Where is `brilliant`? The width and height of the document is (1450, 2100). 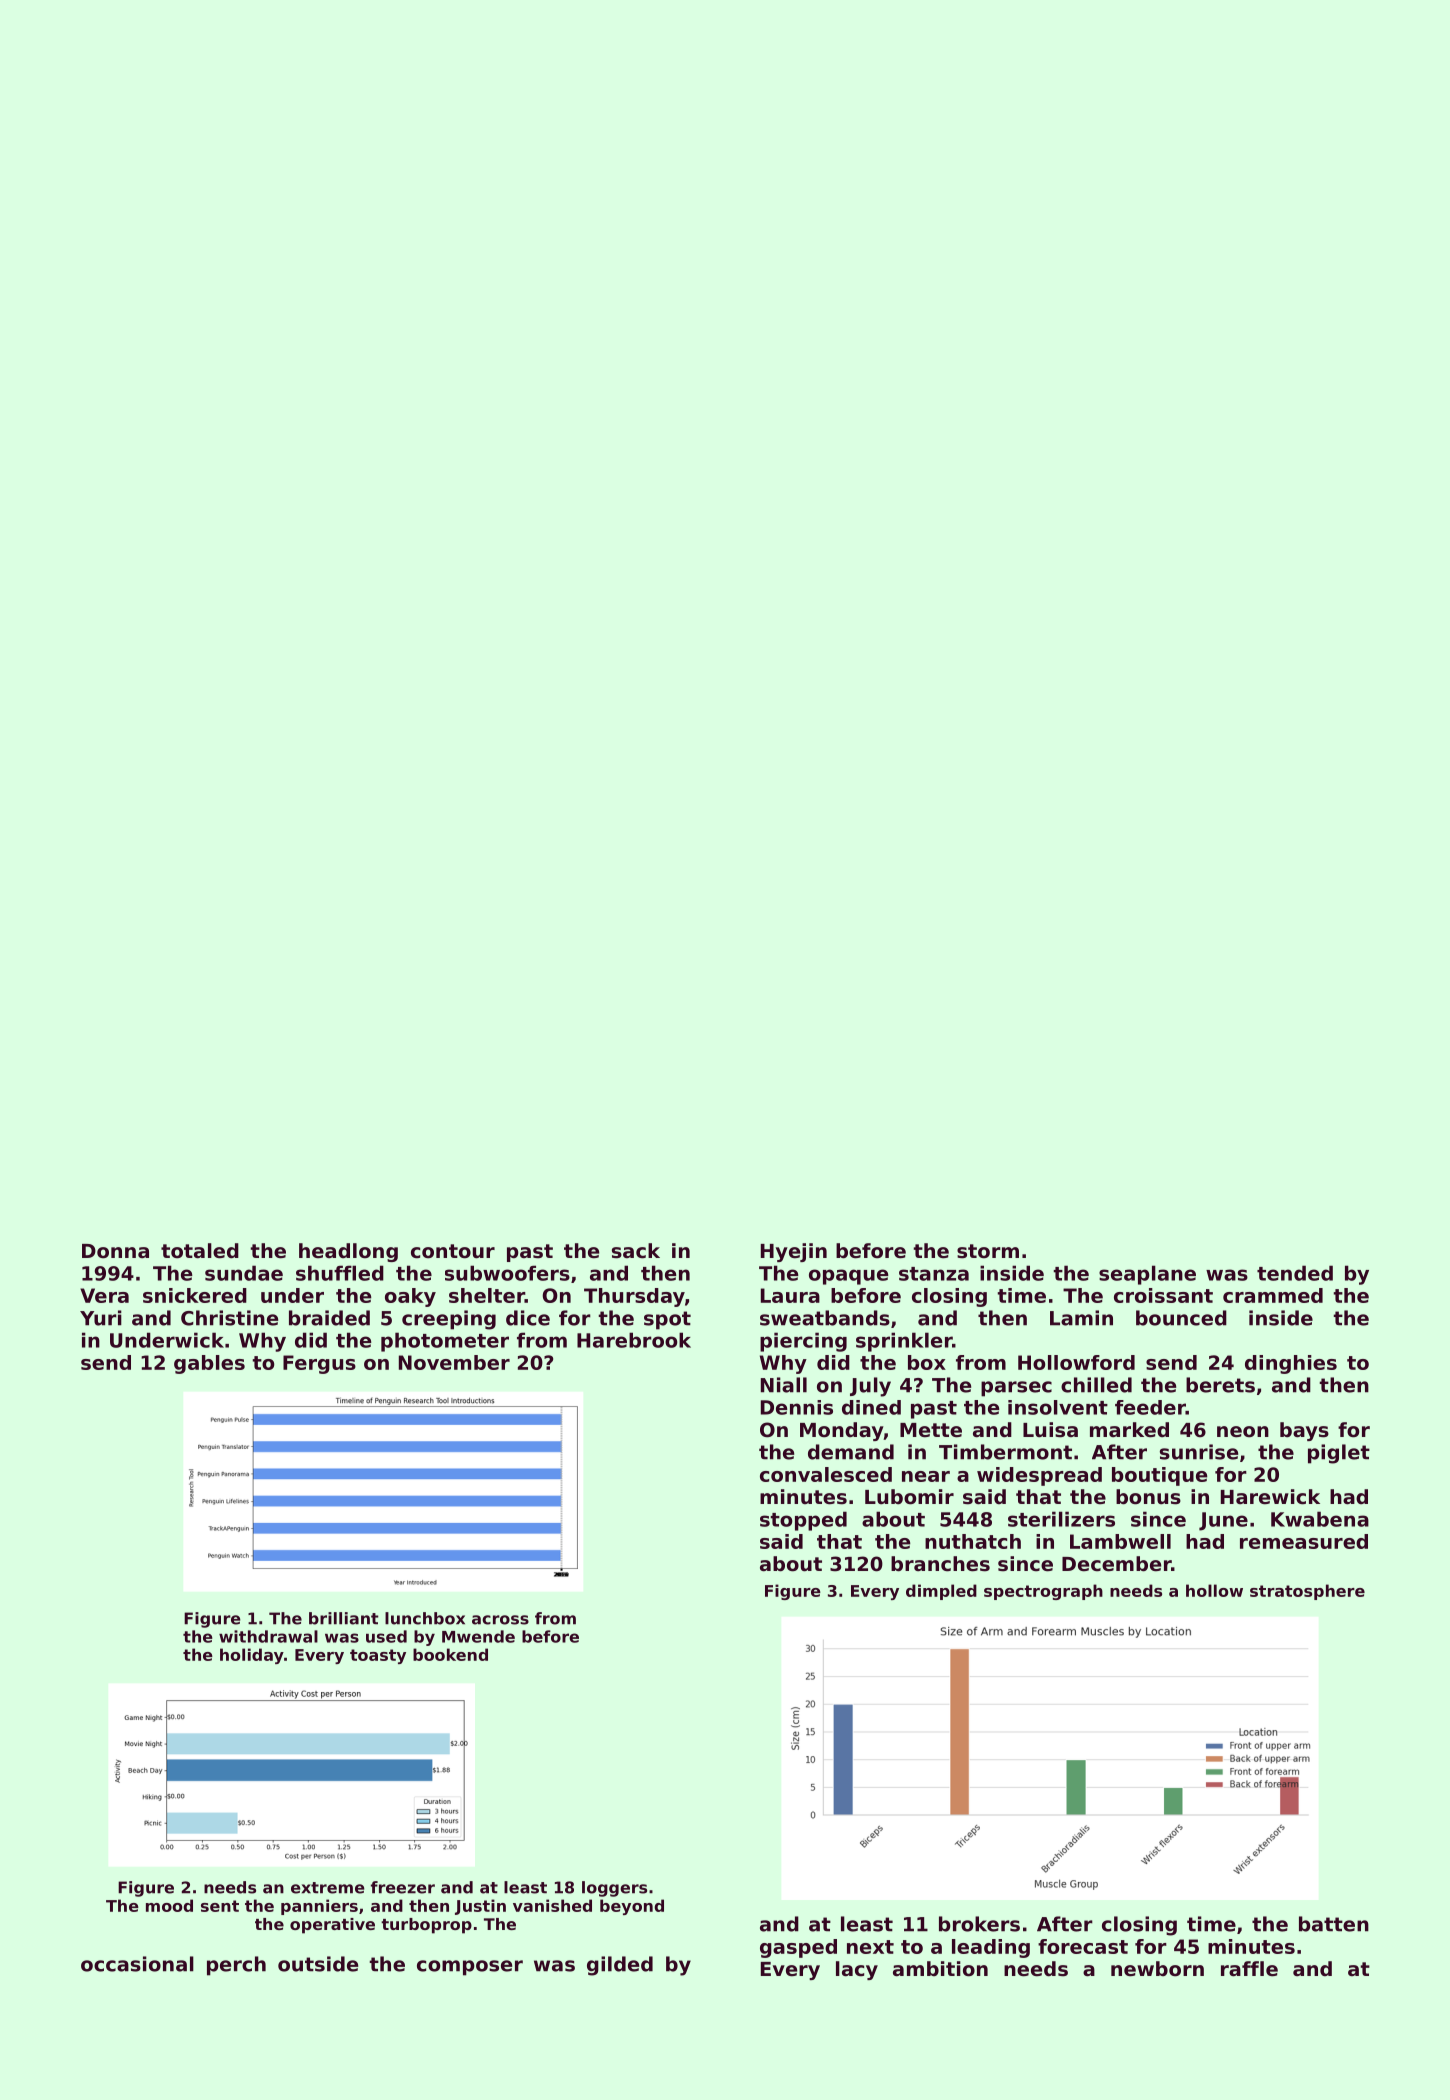
brilliant is located at coordinates (344, 1618).
